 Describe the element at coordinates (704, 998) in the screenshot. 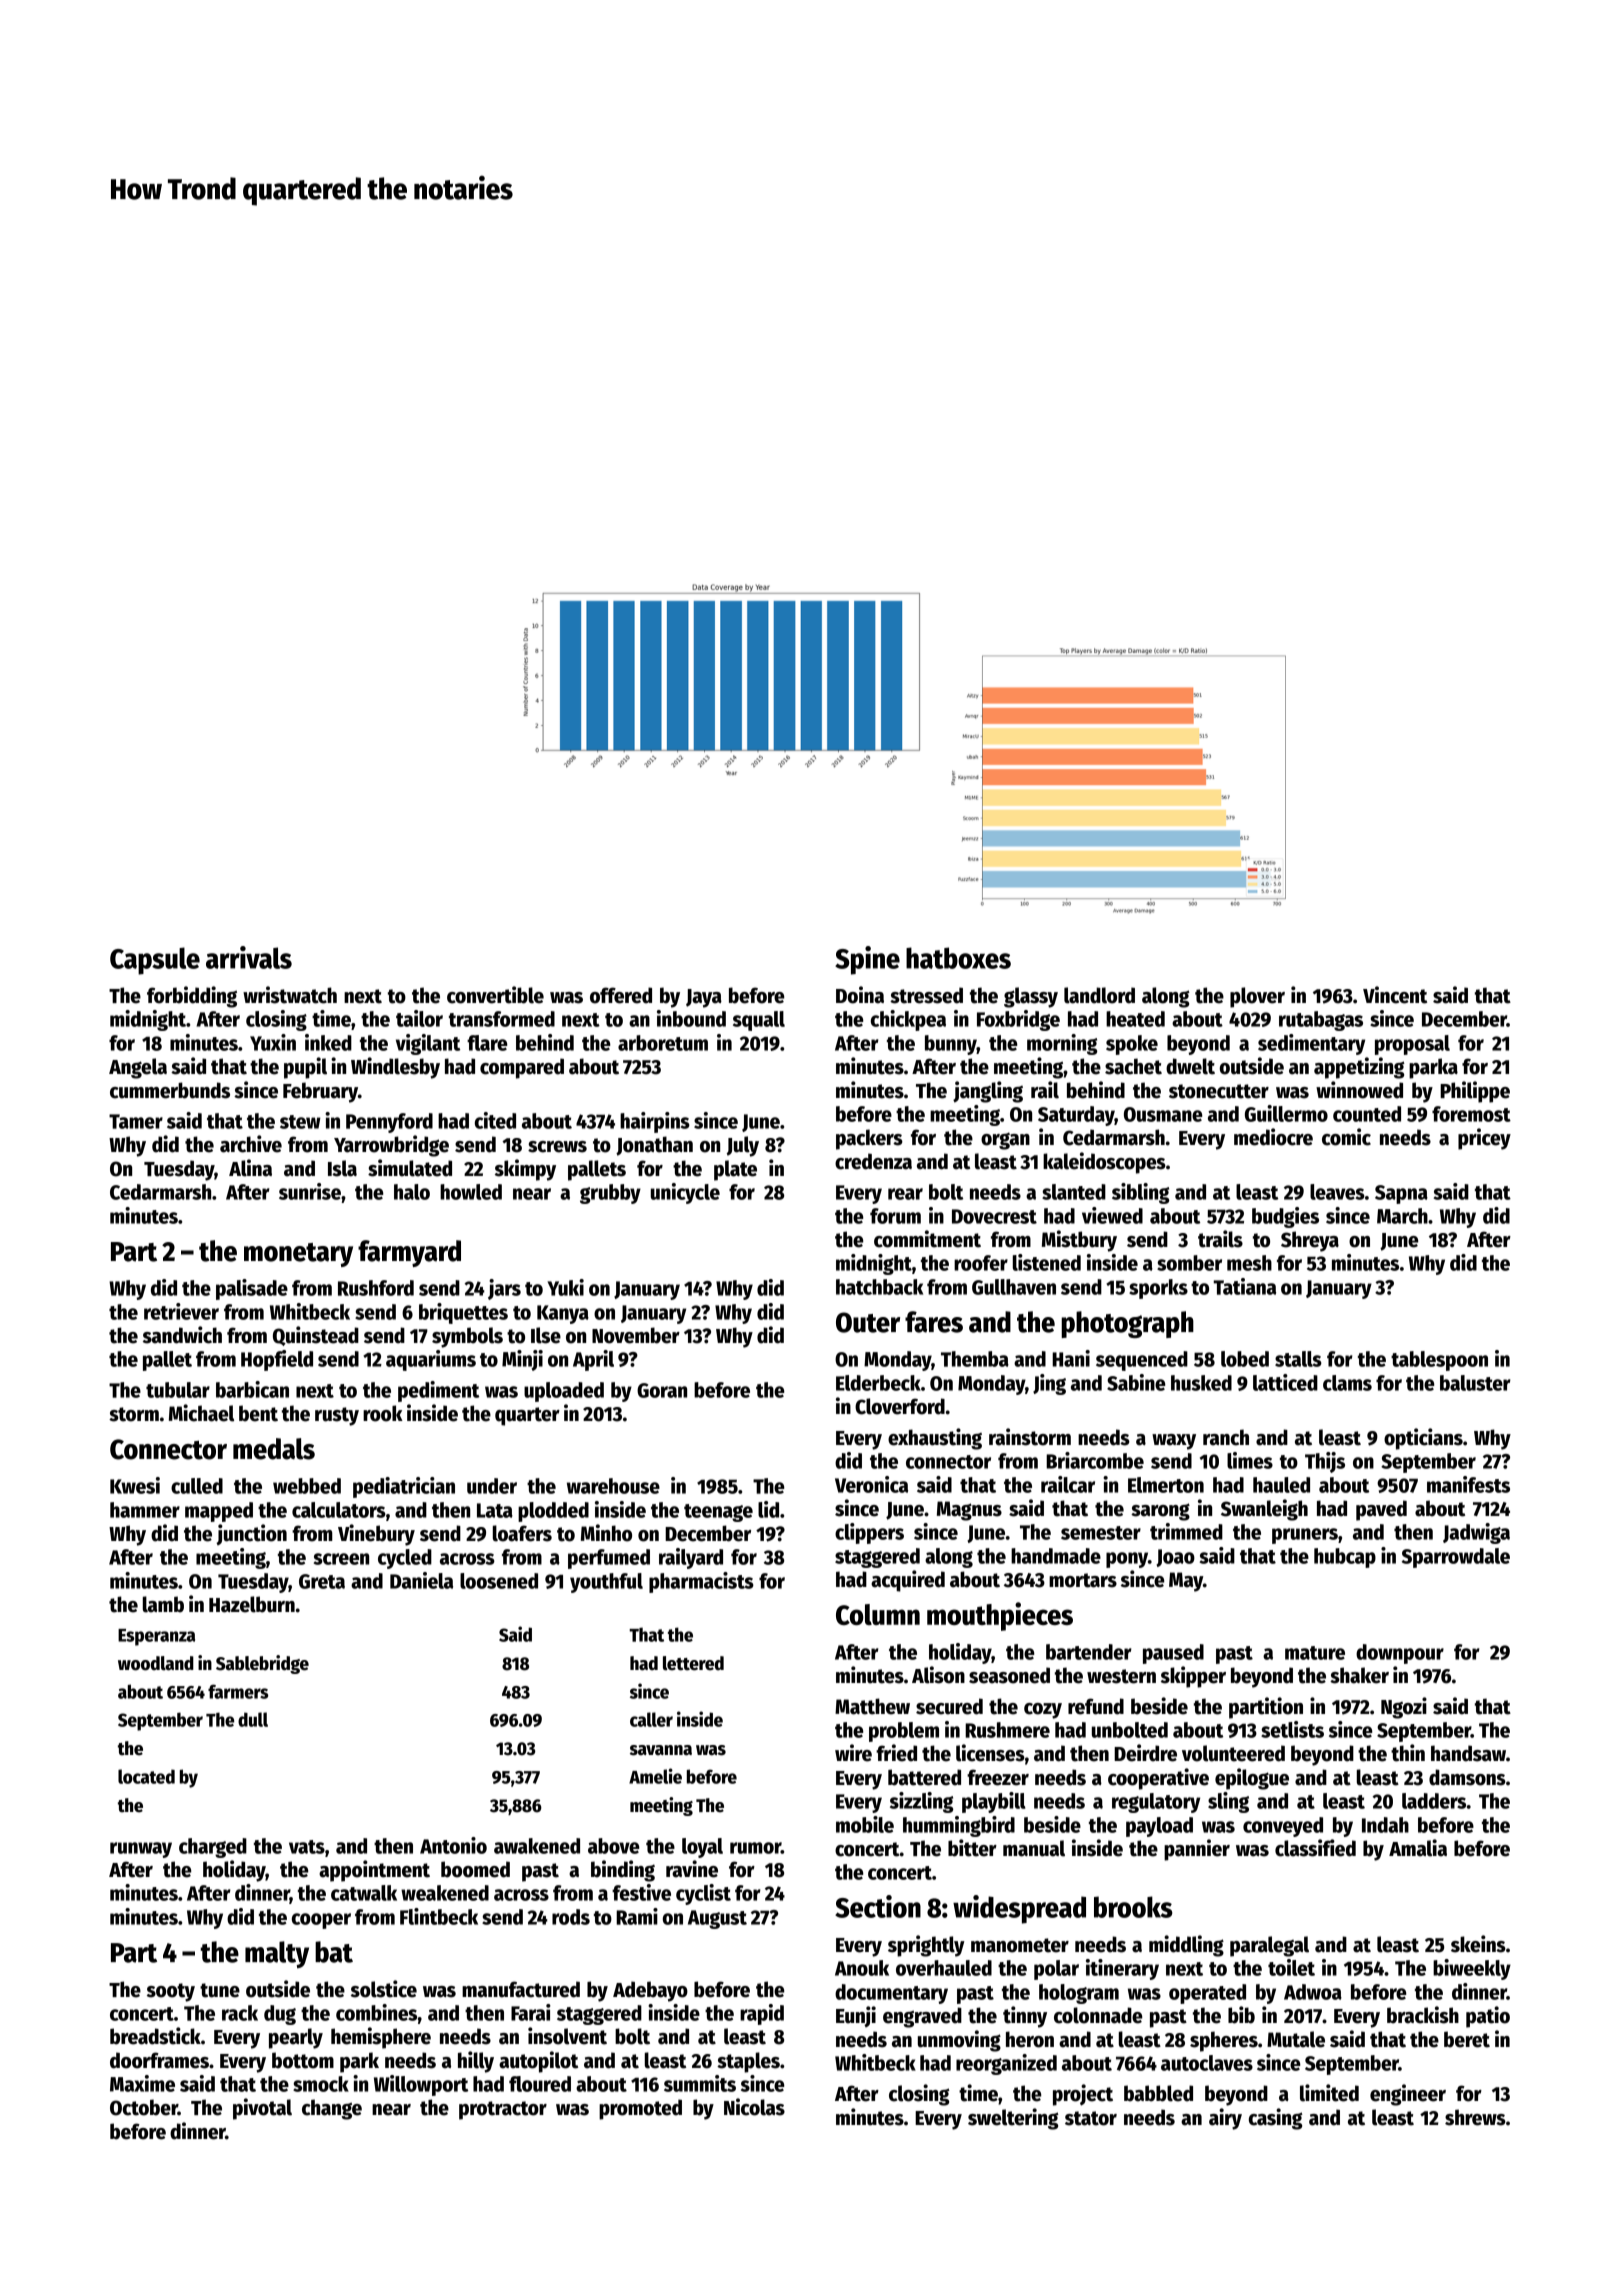

I see `Jaya` at that location.
